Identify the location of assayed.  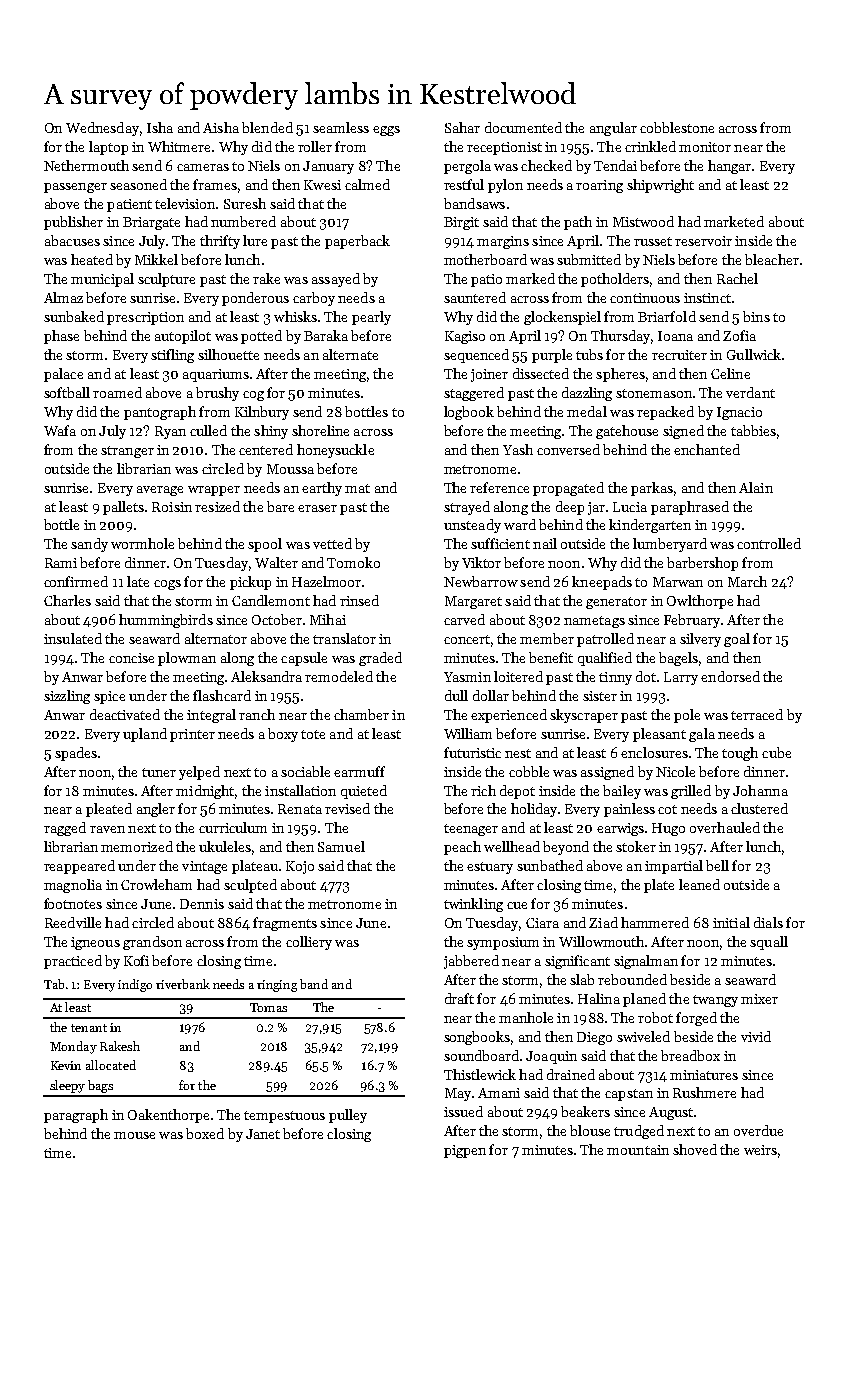
(336, 280).
